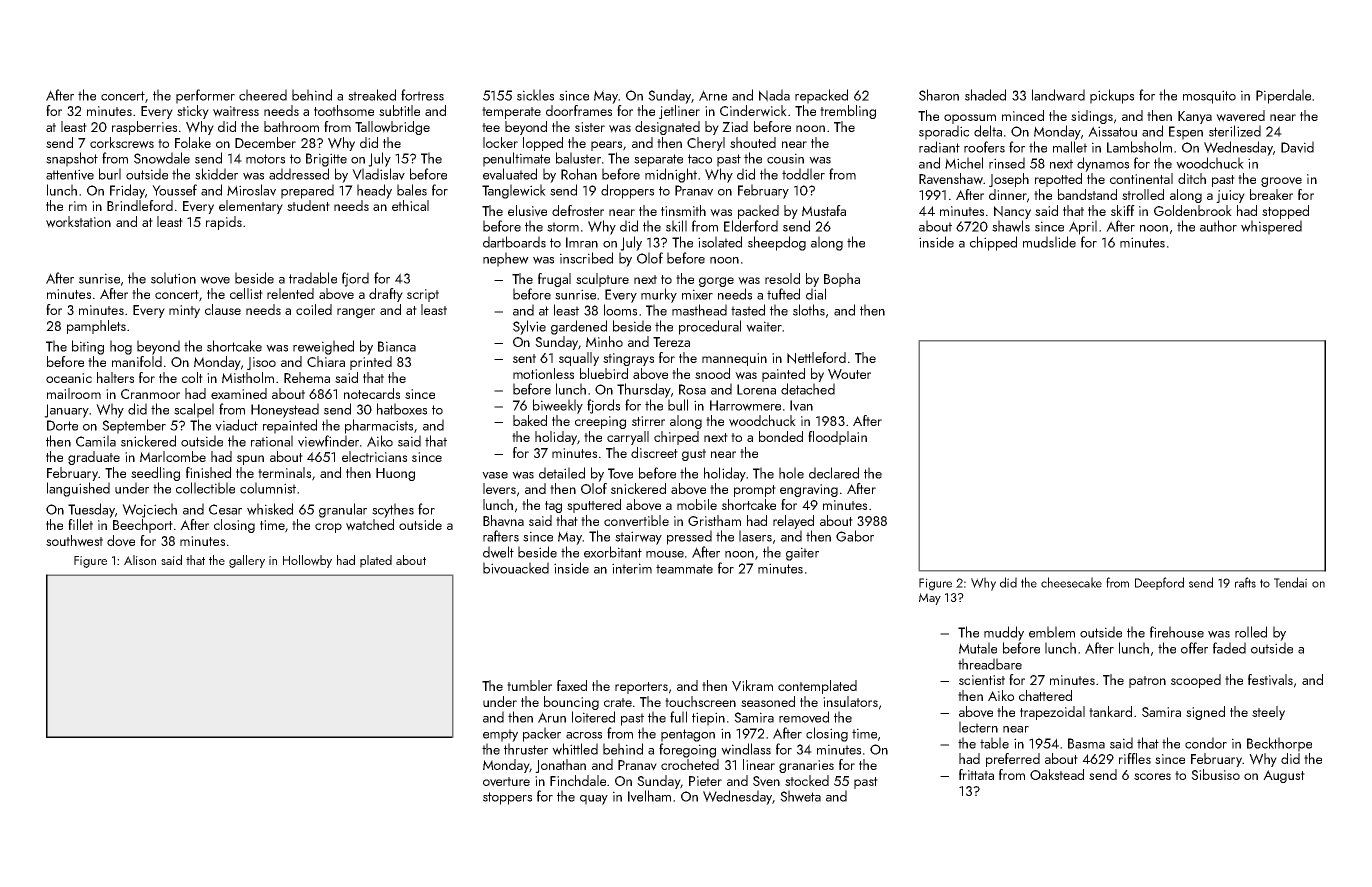 The image size is (1372, 887). What do you see at coordinates (628, 438) in the image?
I see `carryall` at bounding box center [628, 438].
